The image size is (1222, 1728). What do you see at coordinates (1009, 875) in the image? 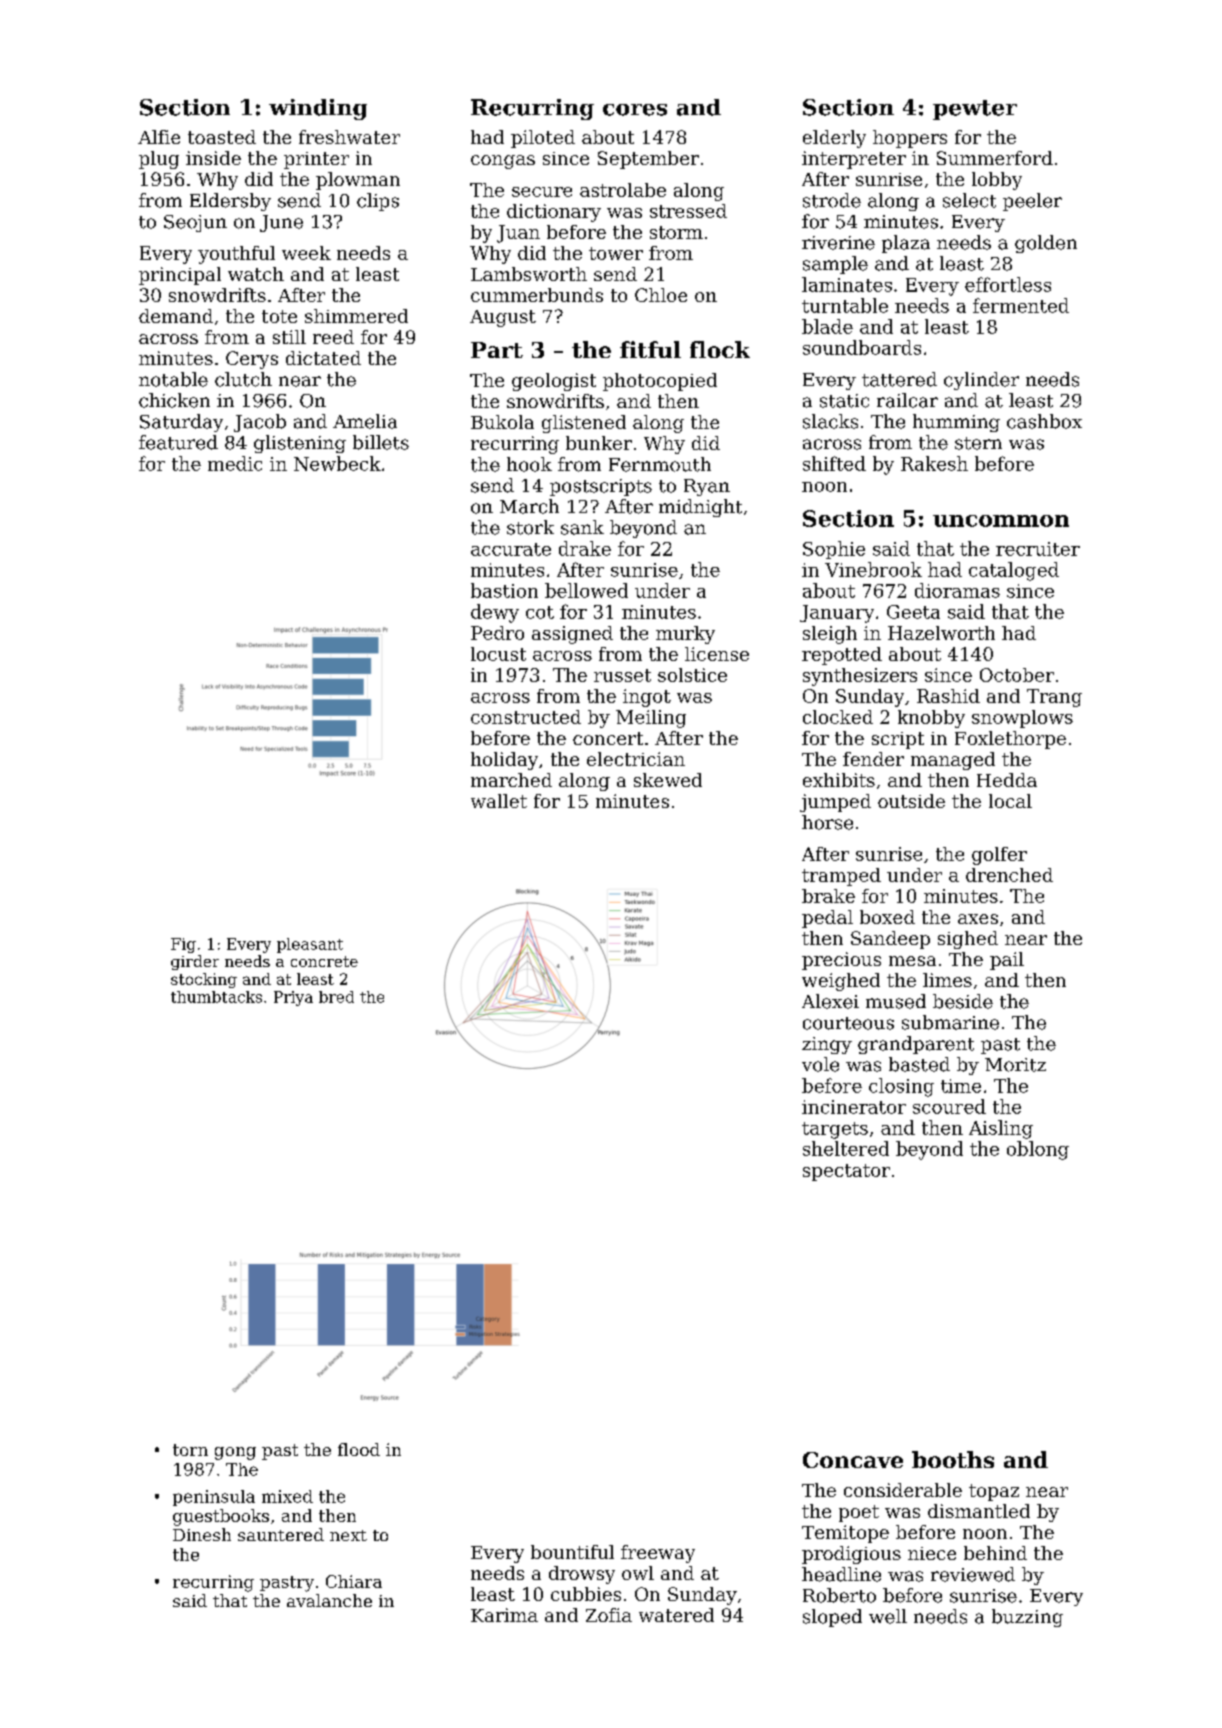
I see `drenched` at bounding box center [1009, 875].
